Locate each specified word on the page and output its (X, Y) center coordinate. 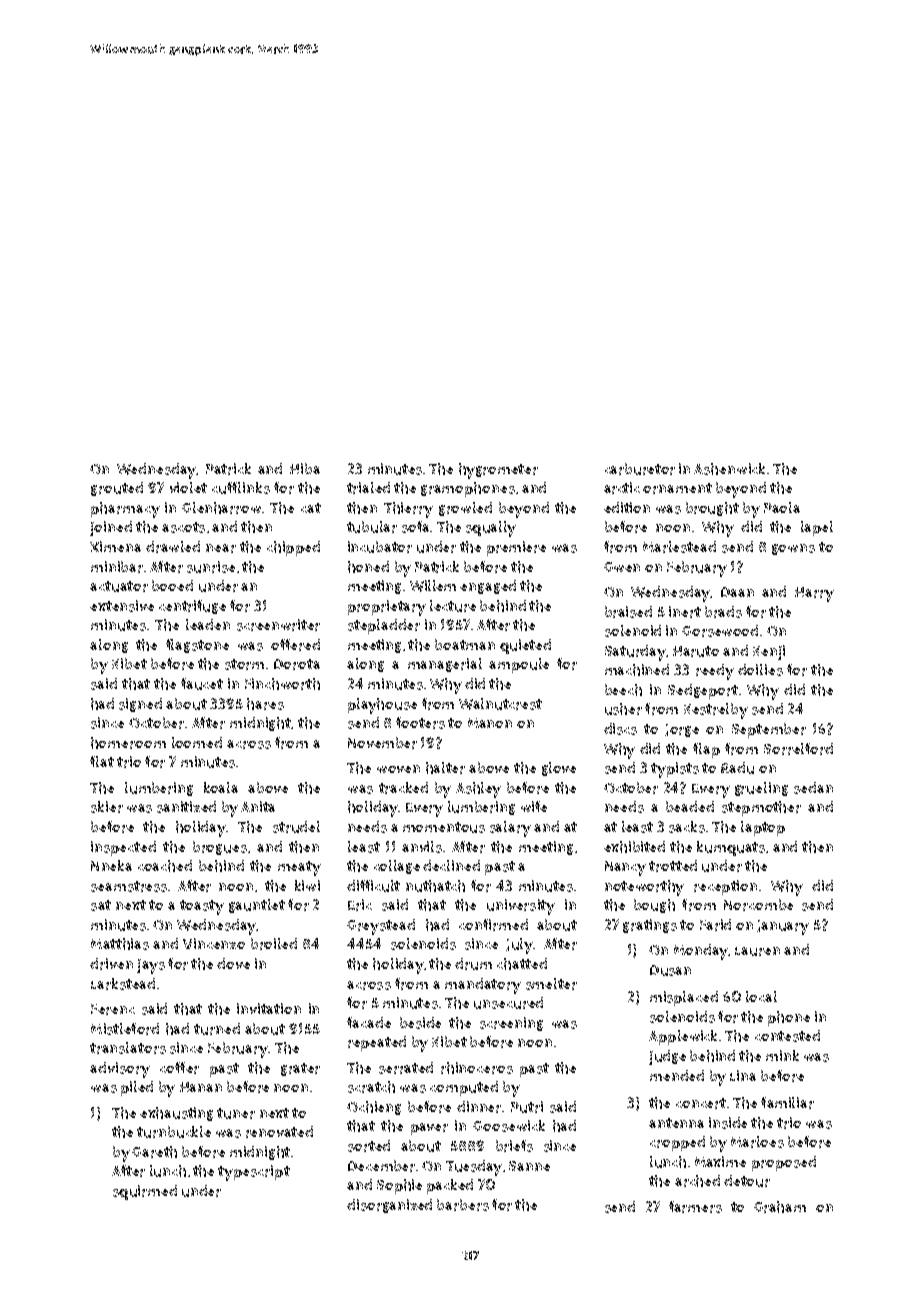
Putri (527, 1107)
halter (445, 768)
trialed (368, 488)
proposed (784, 1163)
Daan (737, 592)
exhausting (176, 1114)
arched (697, 1181)
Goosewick (509, 1126)
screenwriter (278, 625)
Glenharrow (221, 508)
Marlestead (679, 547)
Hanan (201, 1087)
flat (102, 761)
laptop (763, 828)
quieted (525, 646)
